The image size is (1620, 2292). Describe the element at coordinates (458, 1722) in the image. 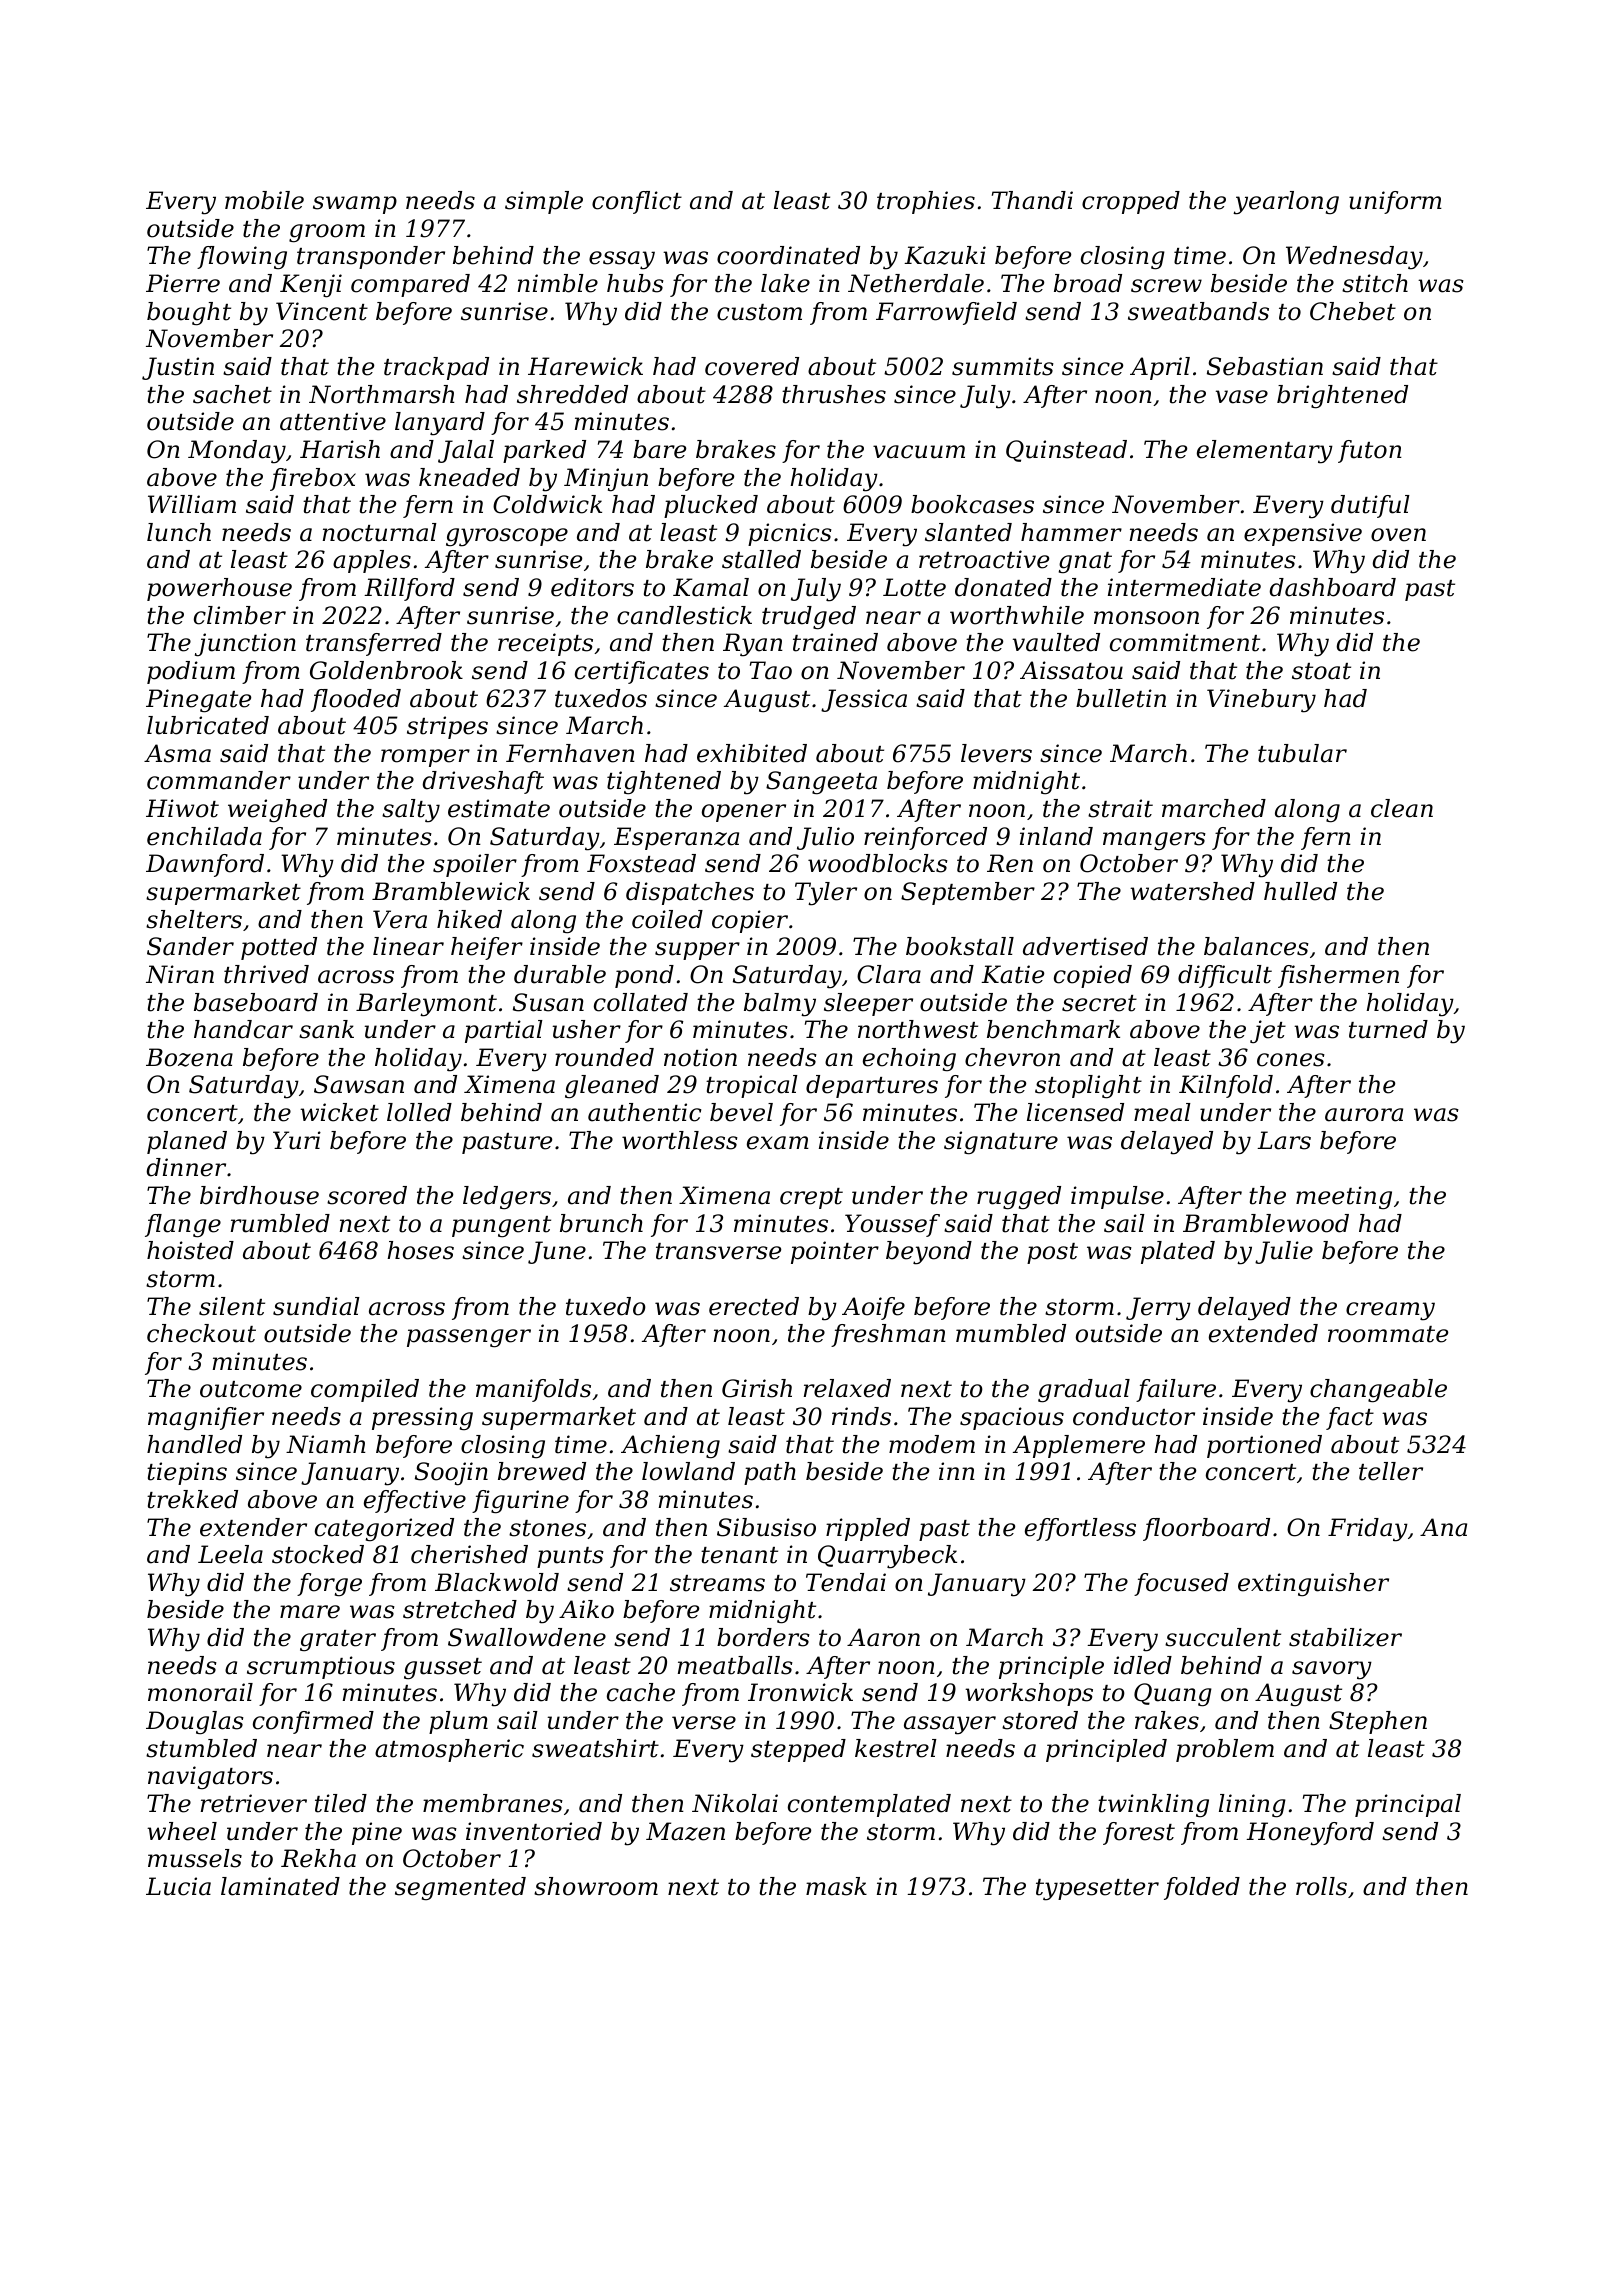

I see `plum` at that location.
